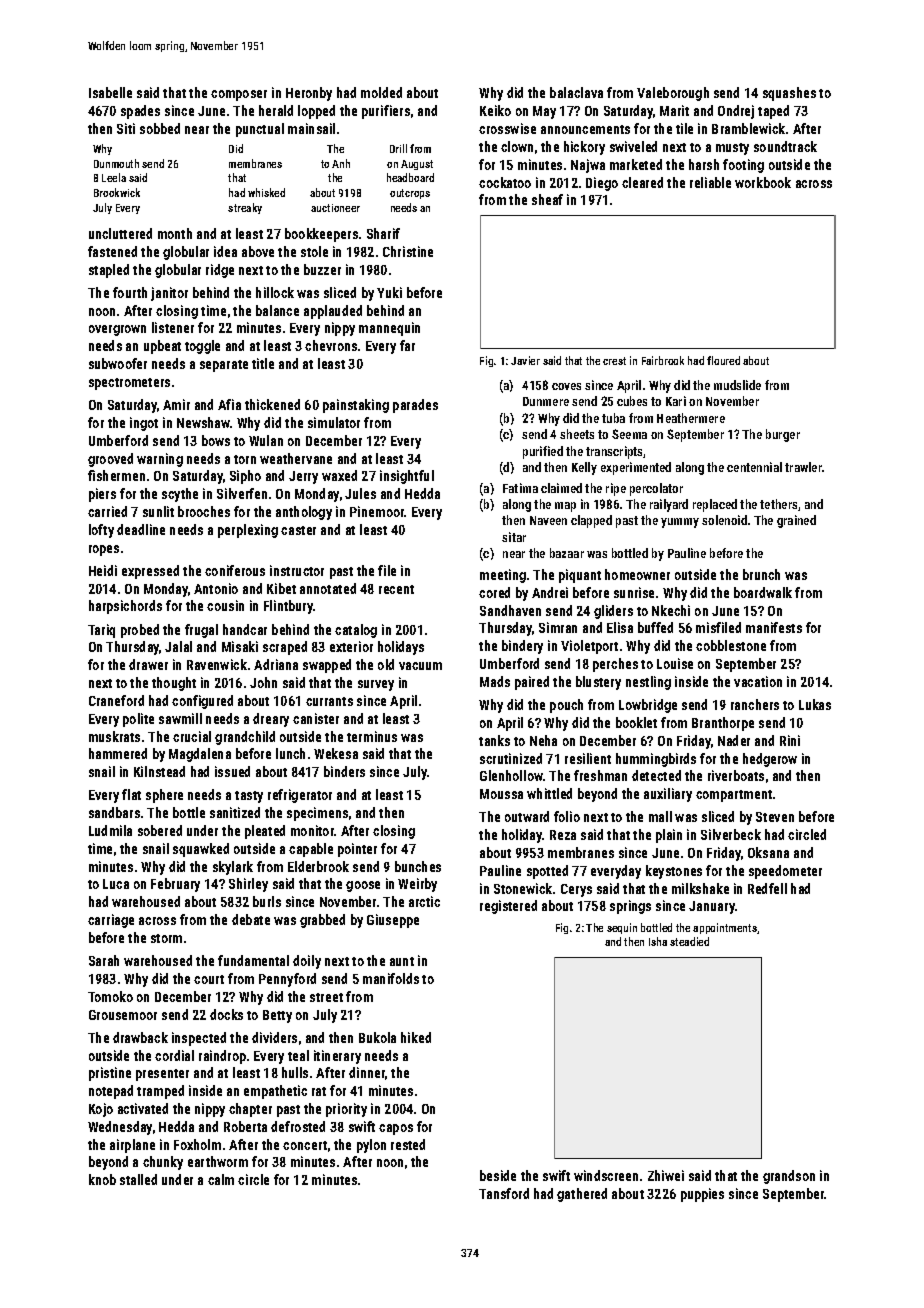  I want to click on sobbed, so click(160, 128).
